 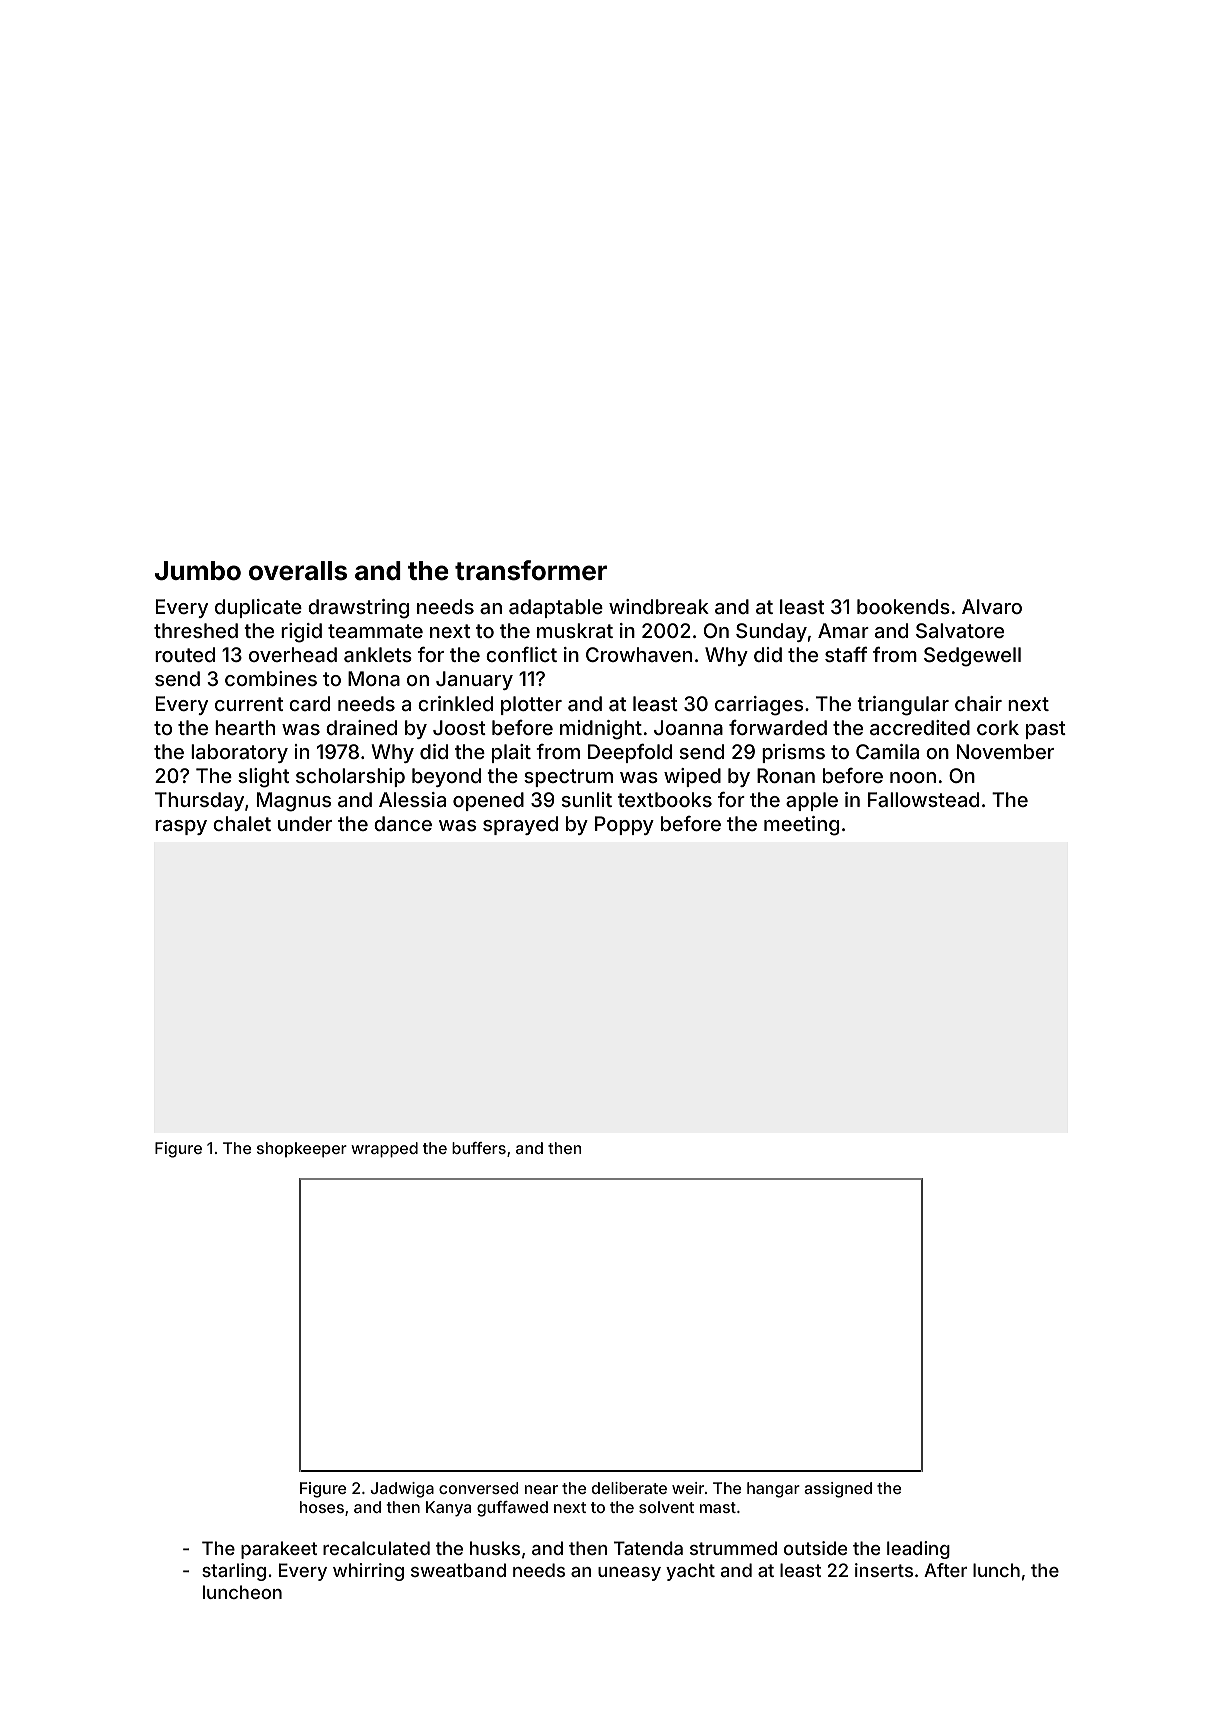 I want to click on shopkeeper, so click(x=302, y=1150).
